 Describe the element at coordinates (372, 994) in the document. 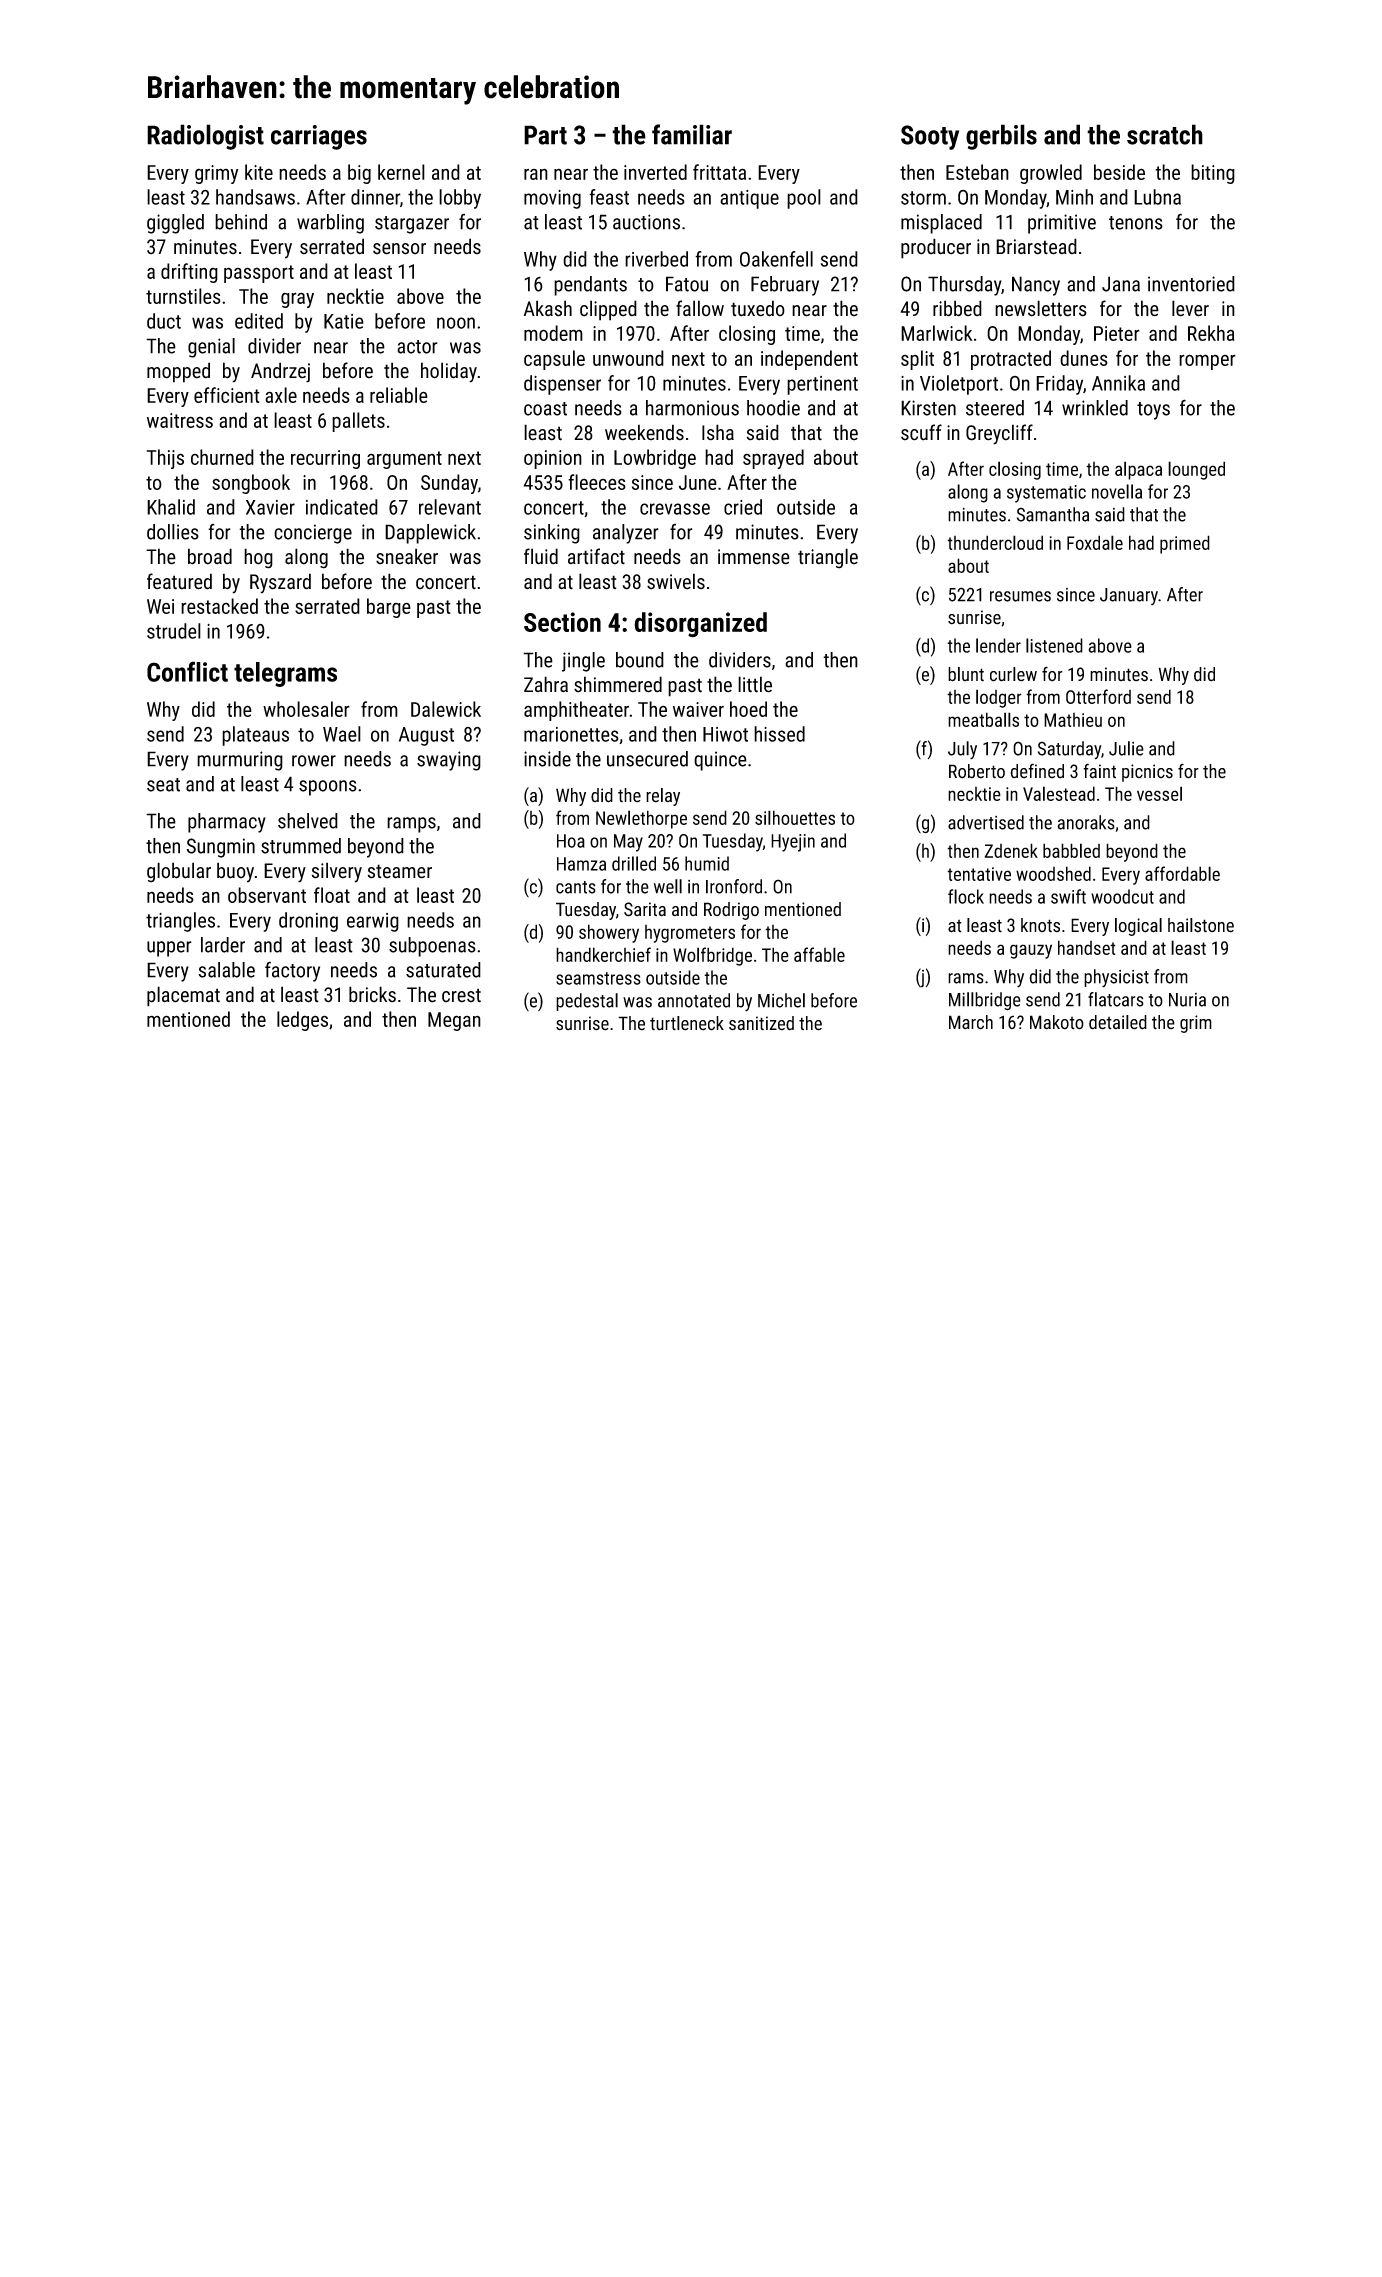

I see `bricks` at that location.
